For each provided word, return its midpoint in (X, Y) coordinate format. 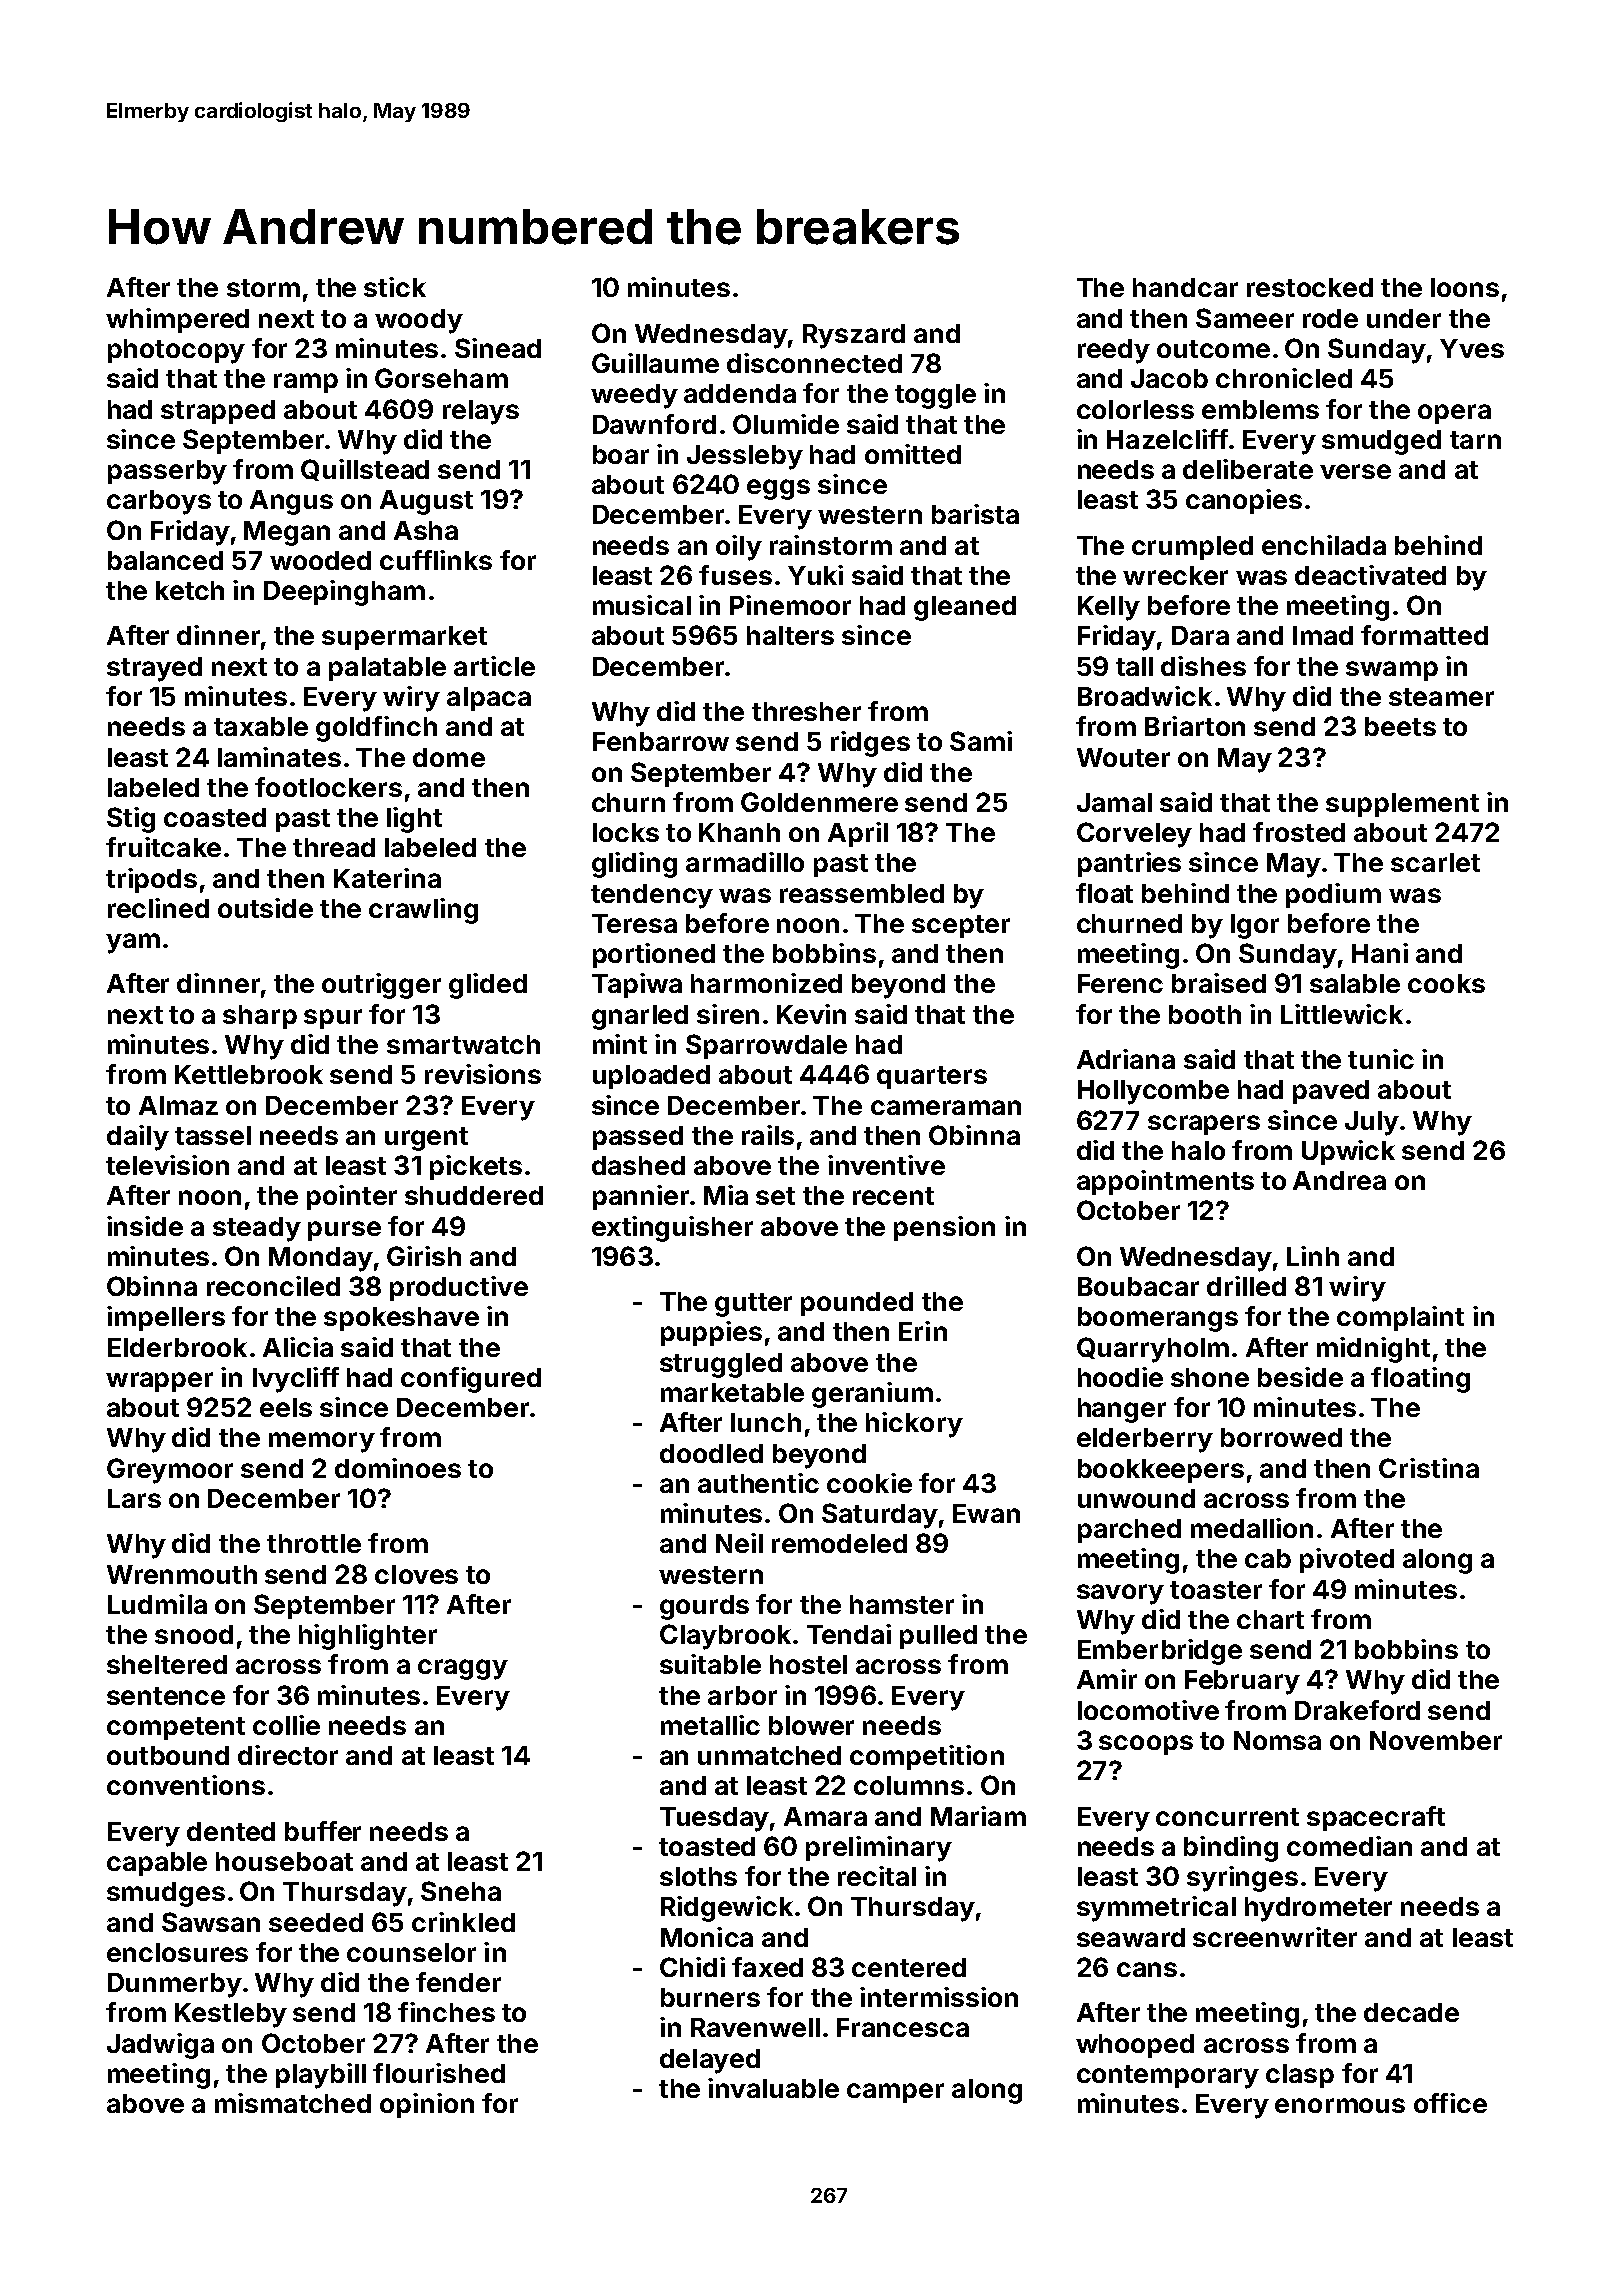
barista (975, 514)
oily (739, 548)
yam (133, 943)
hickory (914, 1425)
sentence (166, 1696)
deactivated (1370, 575)
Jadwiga (160, 2046)
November (1436, 1740)
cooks (1446, 983)
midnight (1373, 1350)
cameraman (946, 1107)
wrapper (159, 1382)
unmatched (769, 1755)
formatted (1424, 635)
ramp (306, 383)
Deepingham (344, 593)
